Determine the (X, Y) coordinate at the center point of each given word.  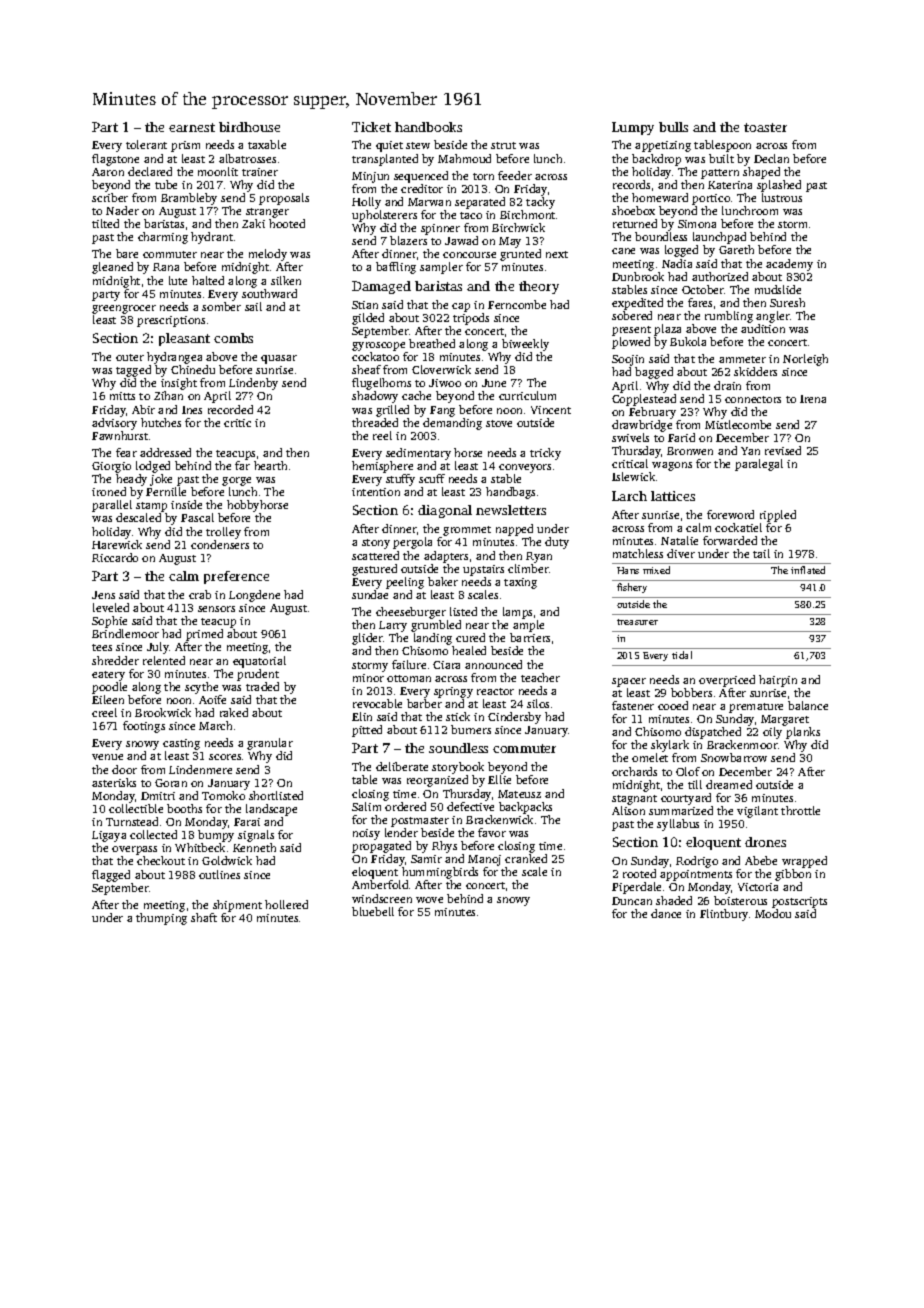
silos (538, 703)
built (721, 158)
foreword (730, 514)
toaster (765, 127)
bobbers (691, 692)
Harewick (117, 544)
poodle (109, 688)
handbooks (428, 127)
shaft (204, 917)
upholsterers (384, 216)
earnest (192, 127)
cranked (526, 858)
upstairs (483, 570)
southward (269, 293)
